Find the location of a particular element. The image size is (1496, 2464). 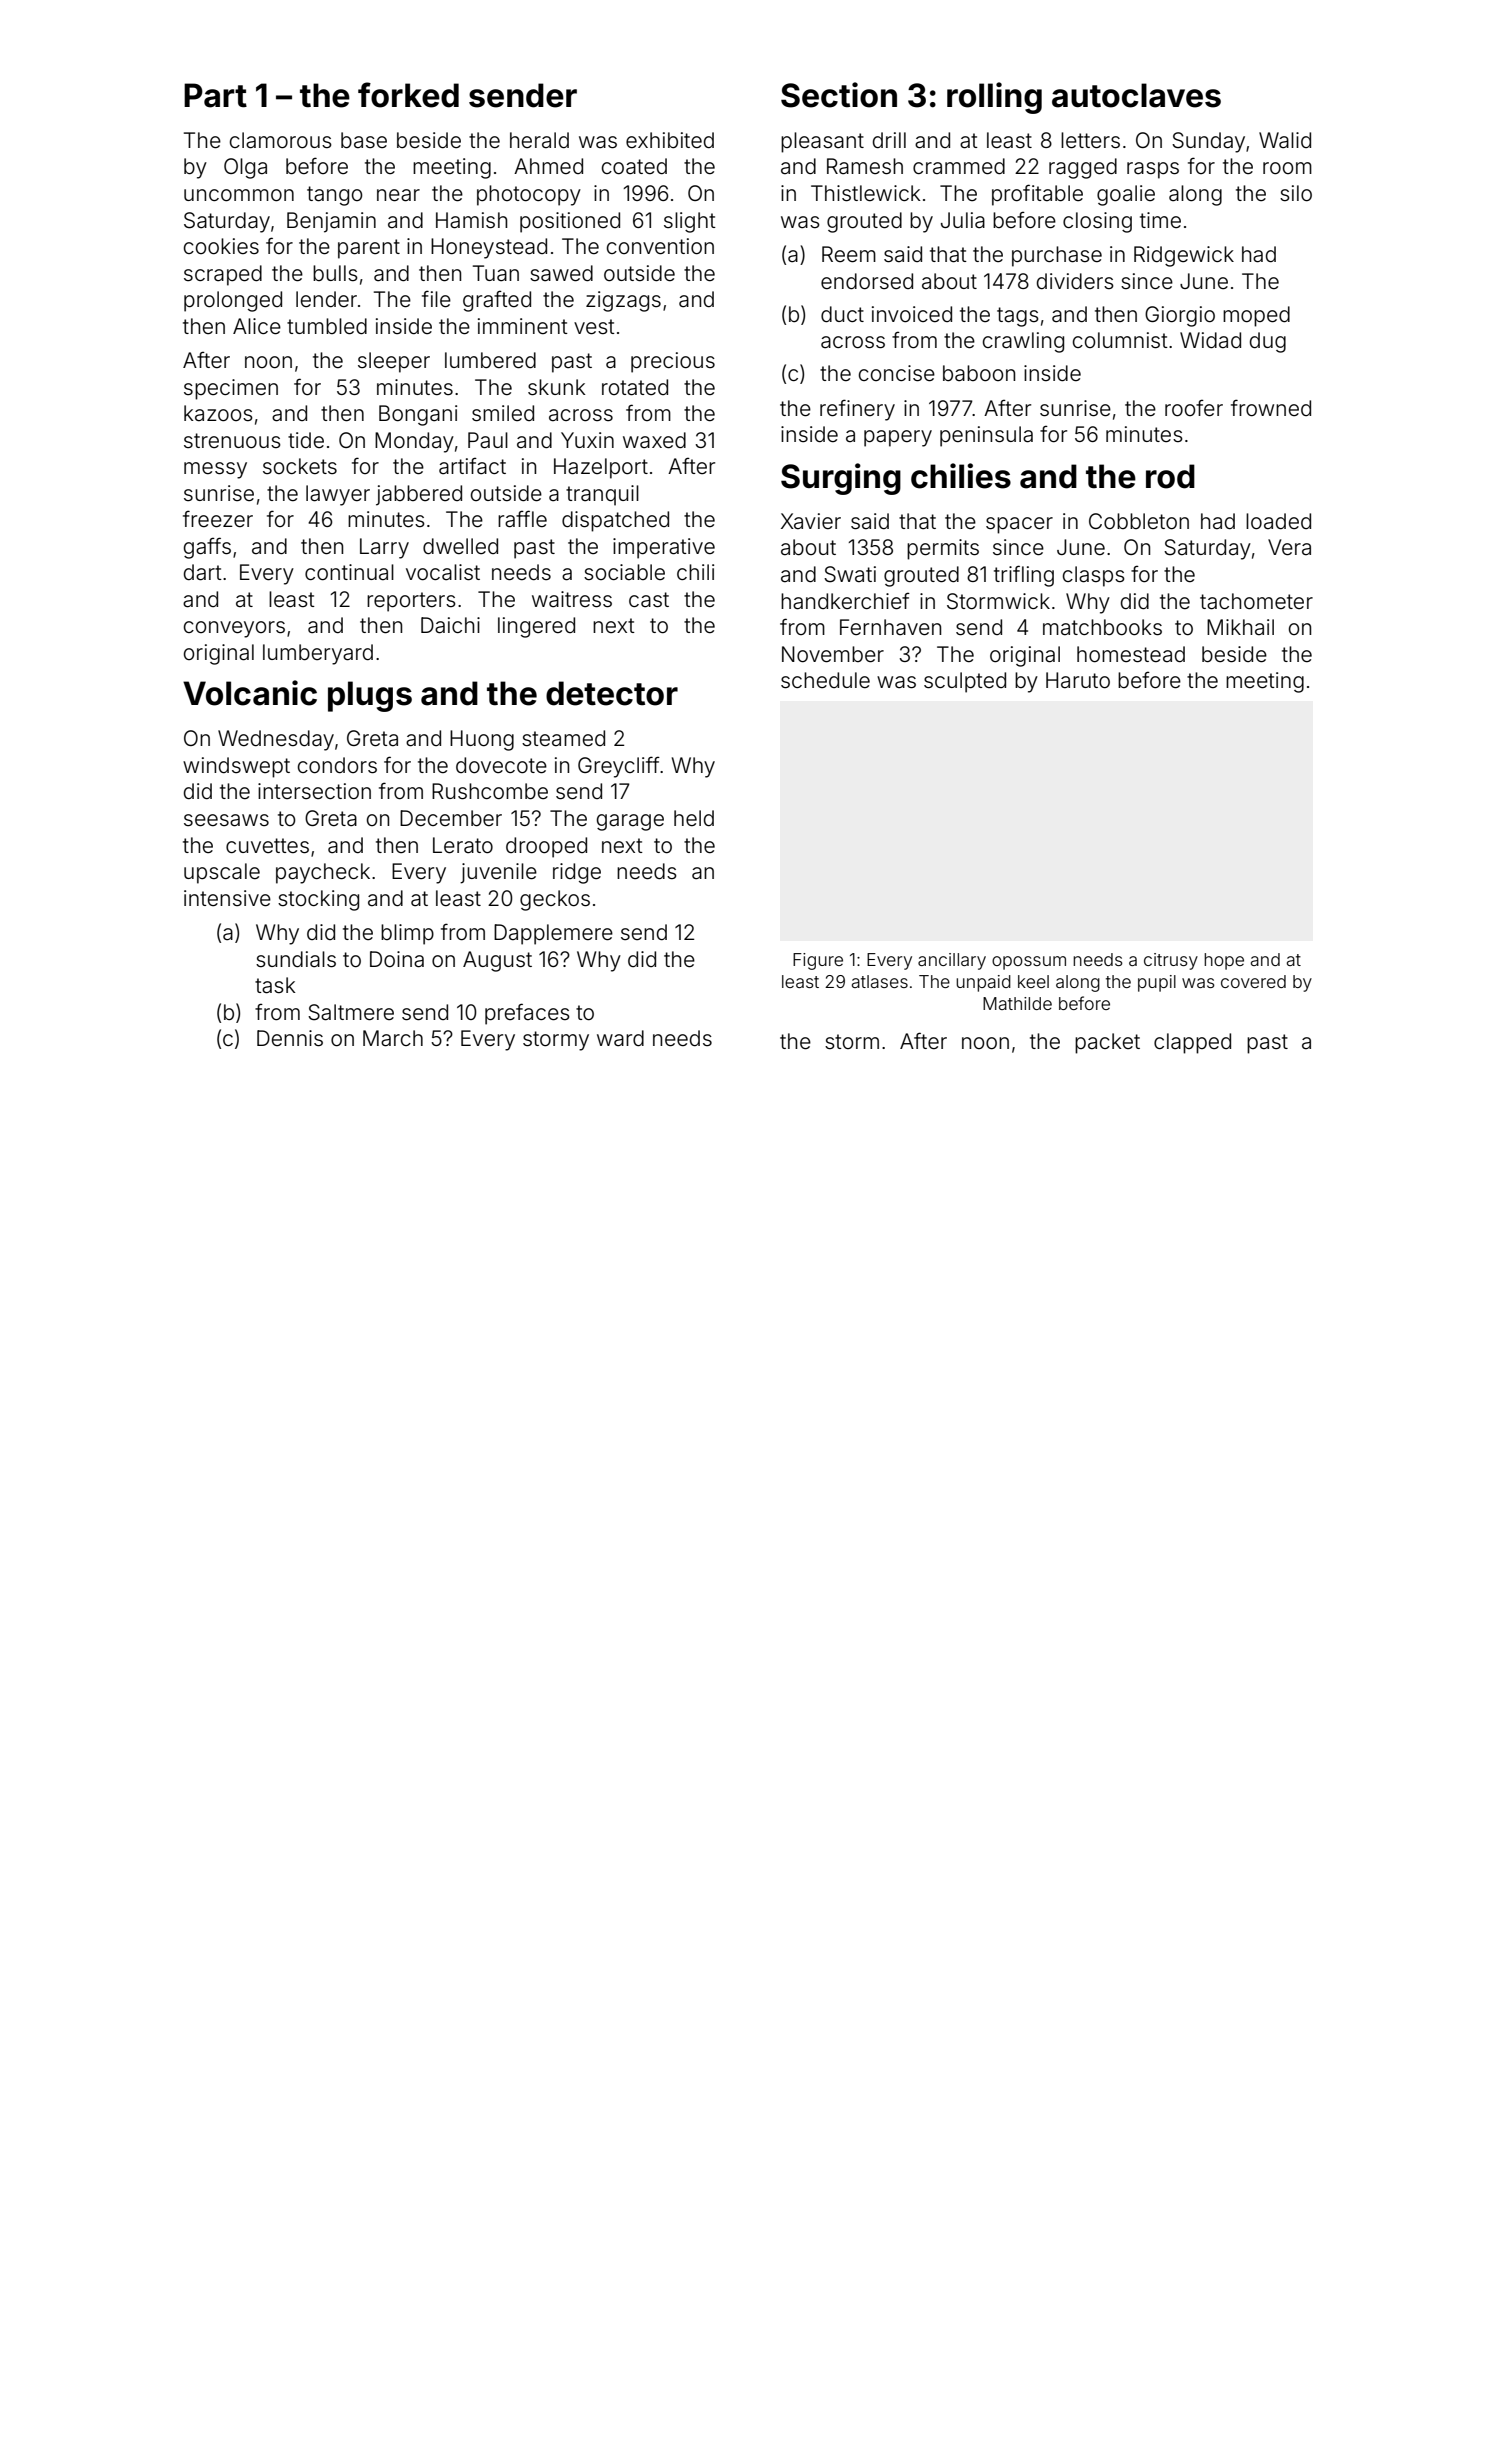

Haruto is located at coordinates (1078, 680).
